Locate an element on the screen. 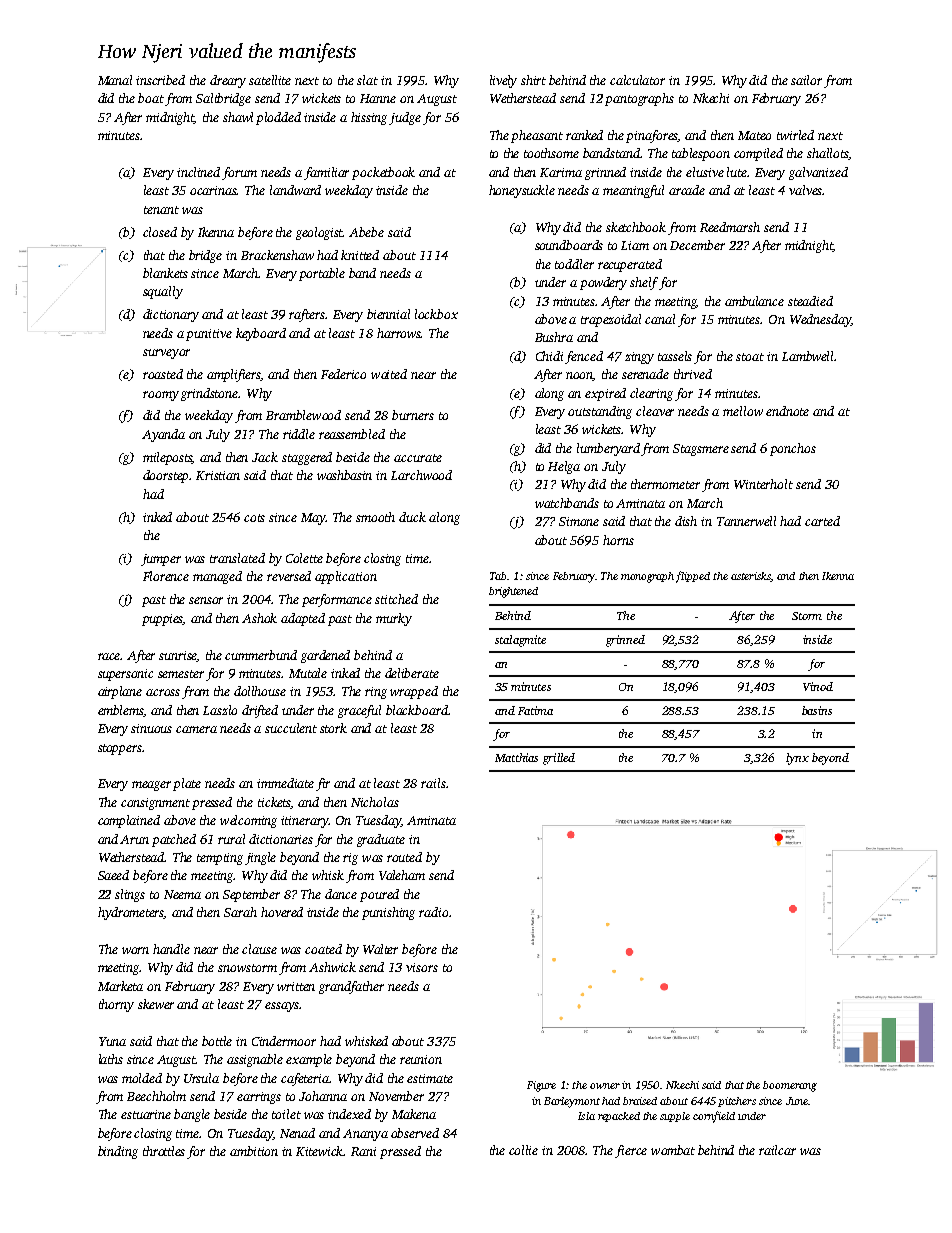 Image resolution: width=952 pixels, height=1233 pixels. sailor is located at coordinates (806, 80).
